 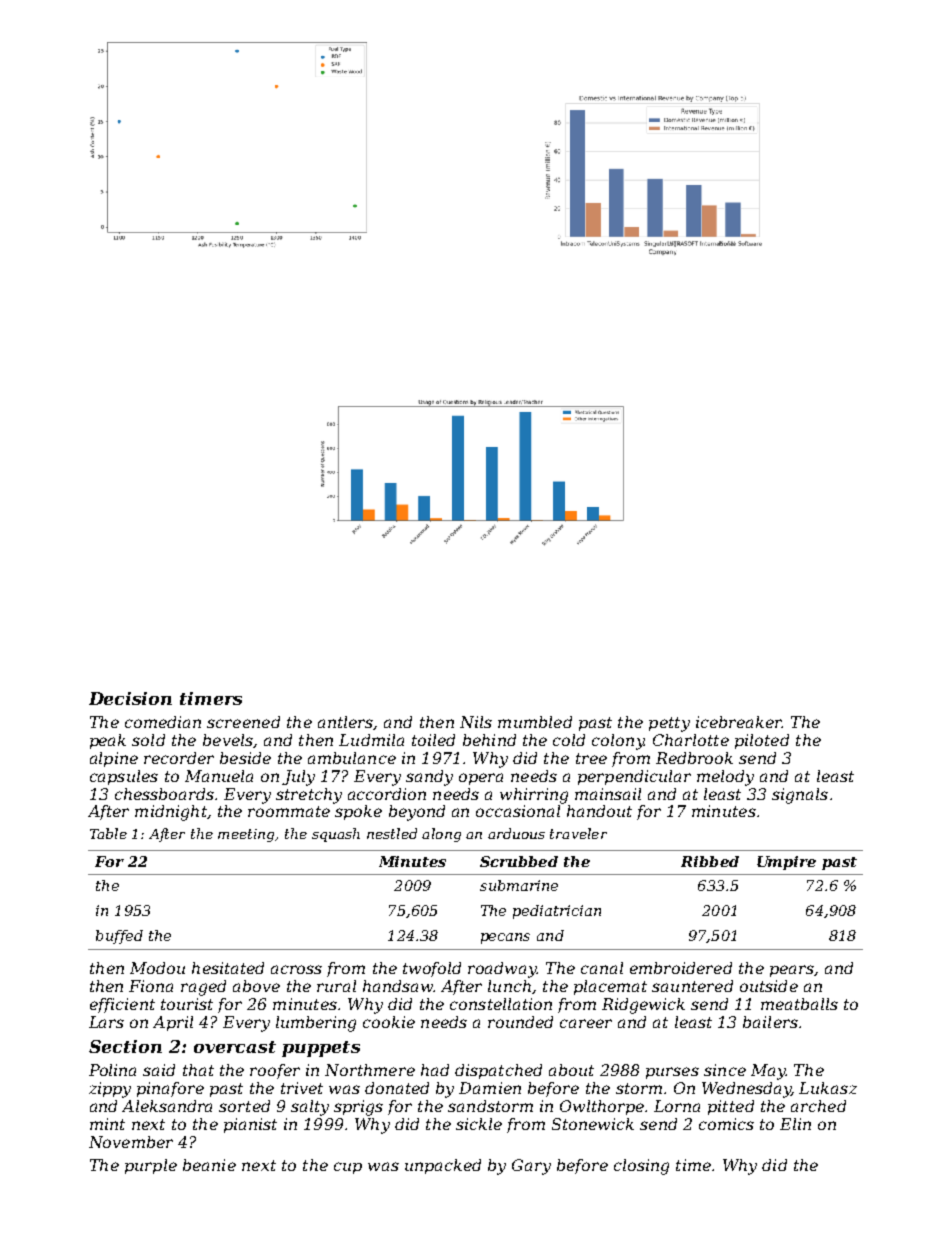 I want to click on accordion, so click(x=387, y=794).
